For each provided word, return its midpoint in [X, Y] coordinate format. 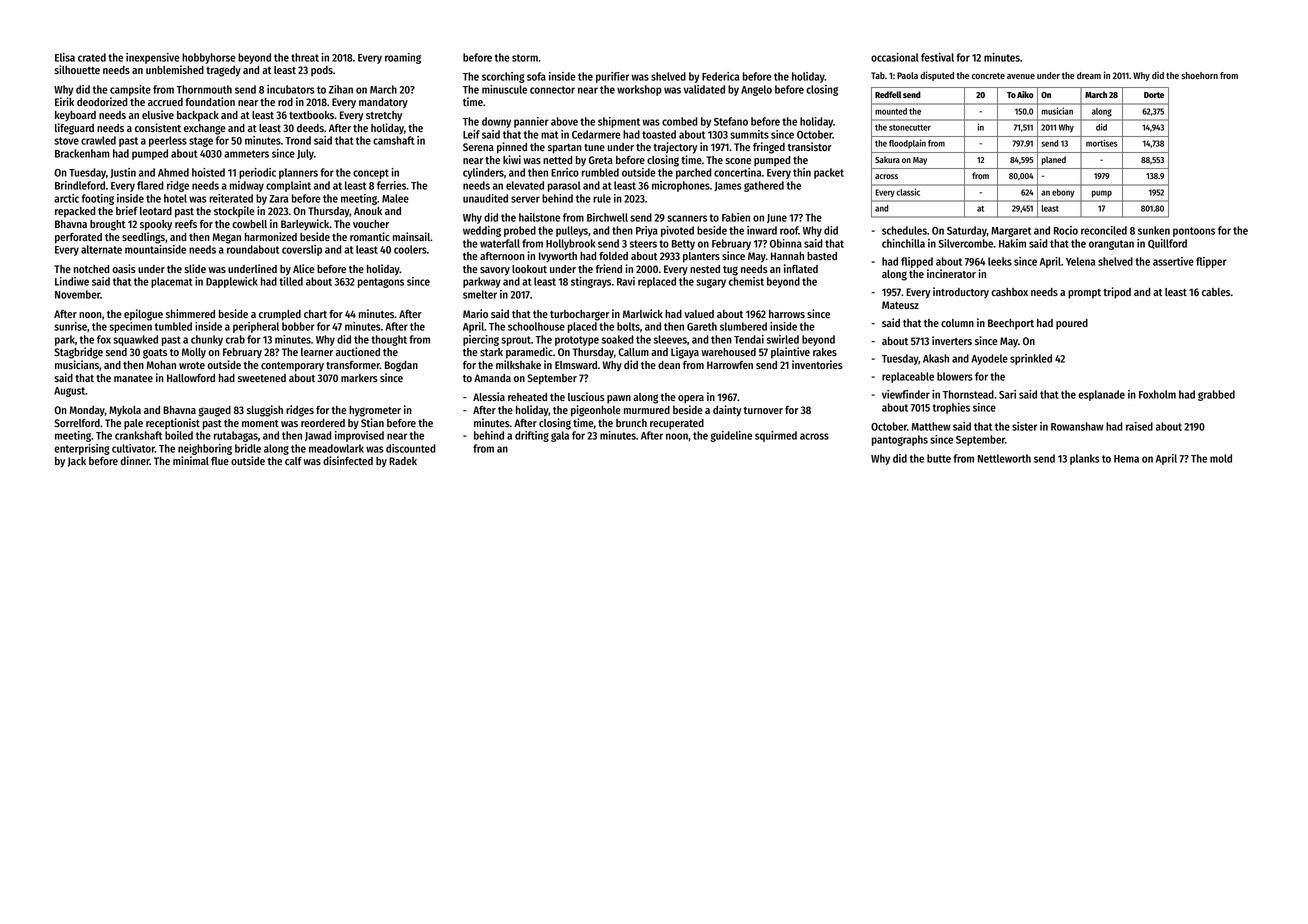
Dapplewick [232, 282]
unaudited [485, 198]
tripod [1117, 293]
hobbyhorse [209, 58]
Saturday [967, 231]
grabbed [1216, 395]
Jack [77, 462]
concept [371, 174]
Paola [907, 75]
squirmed [776, 436]
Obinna [786, 243]
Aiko [1025, 94]
